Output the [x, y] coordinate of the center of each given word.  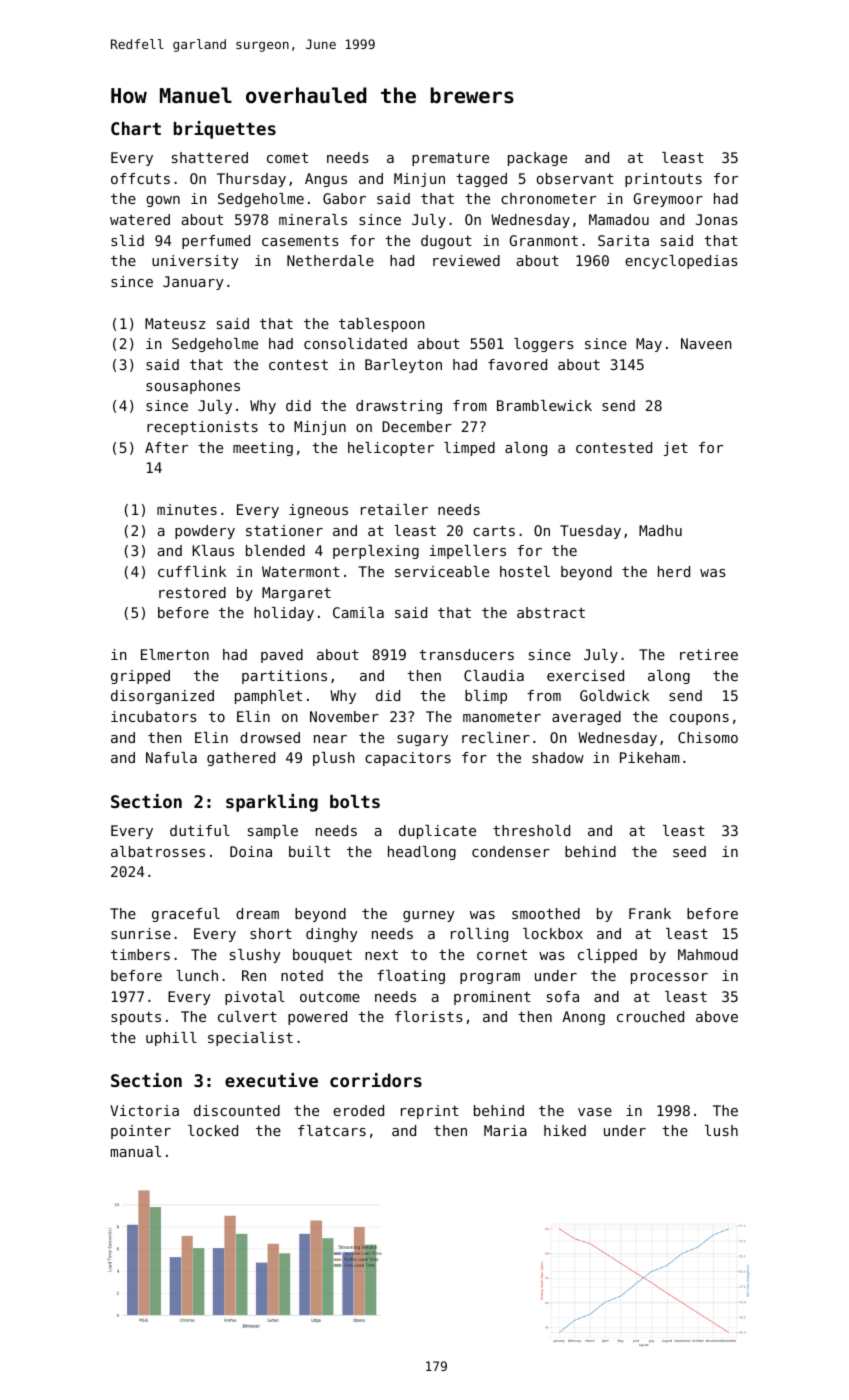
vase [595, 1112]
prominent [492, 998]
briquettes [225, 130]
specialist [250, 1039]
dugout [446, 242]
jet [676, 449]
